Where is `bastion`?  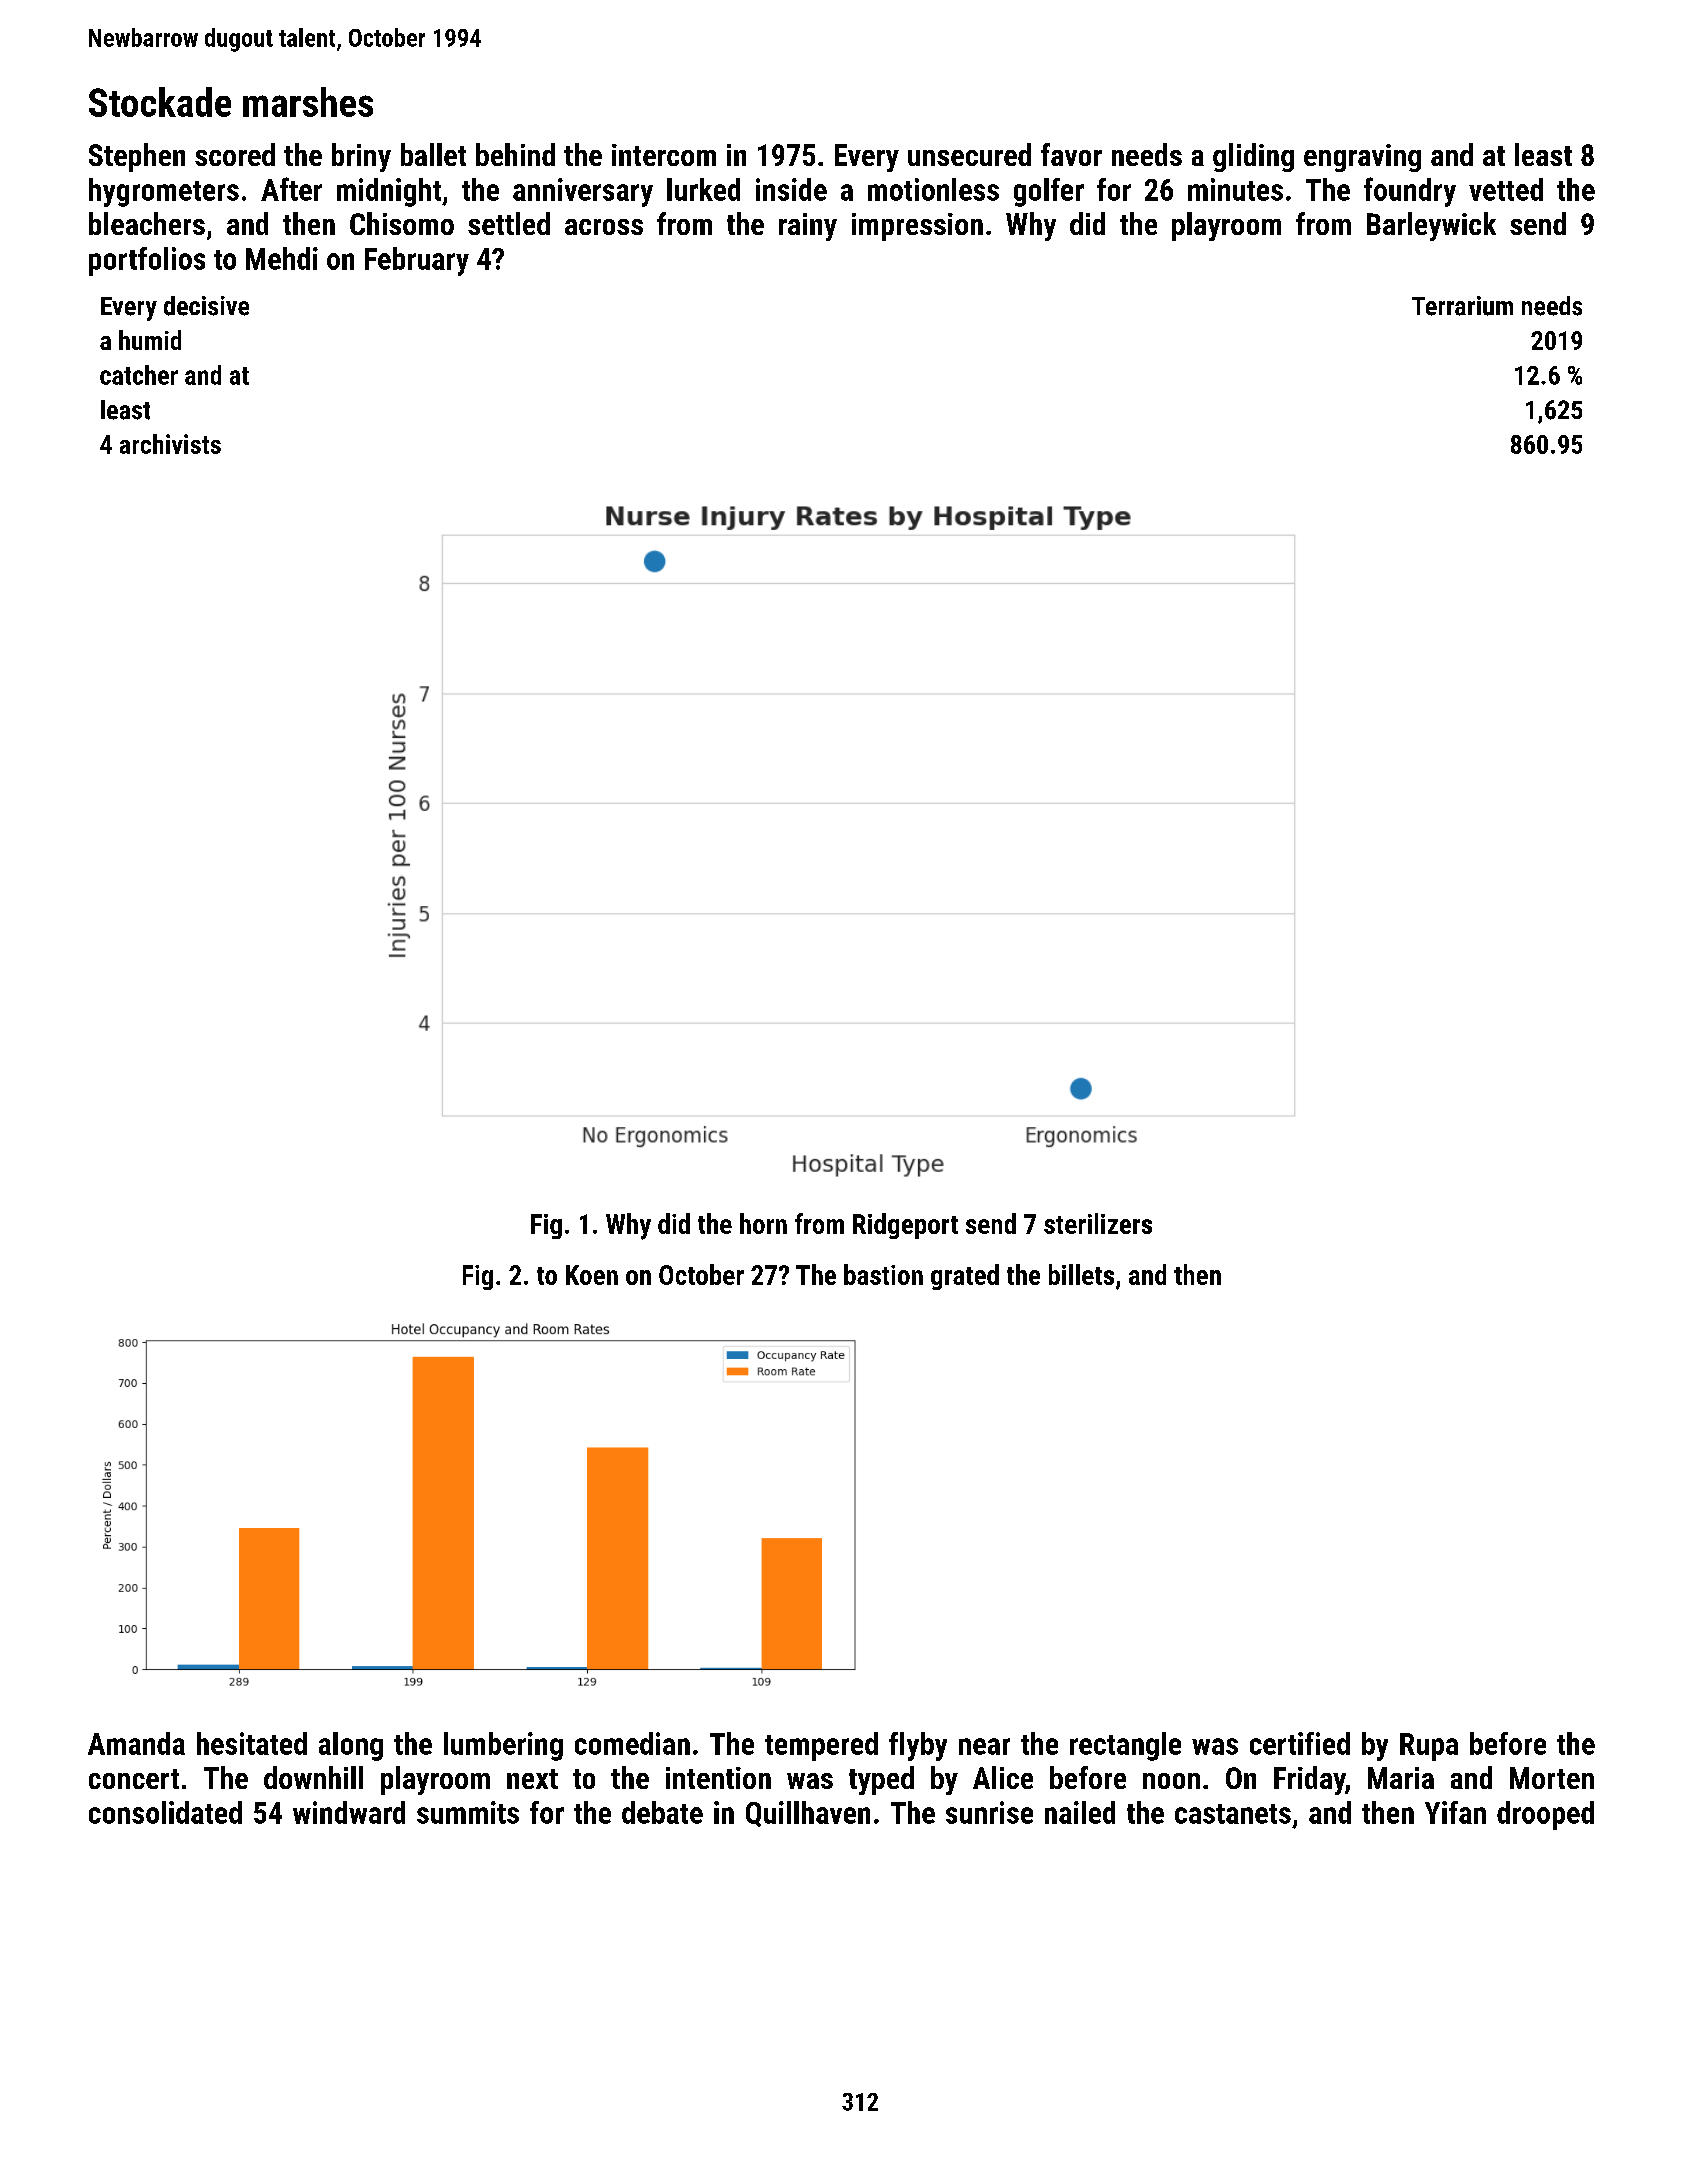
bastion is located at coordinates (883, 1274).
